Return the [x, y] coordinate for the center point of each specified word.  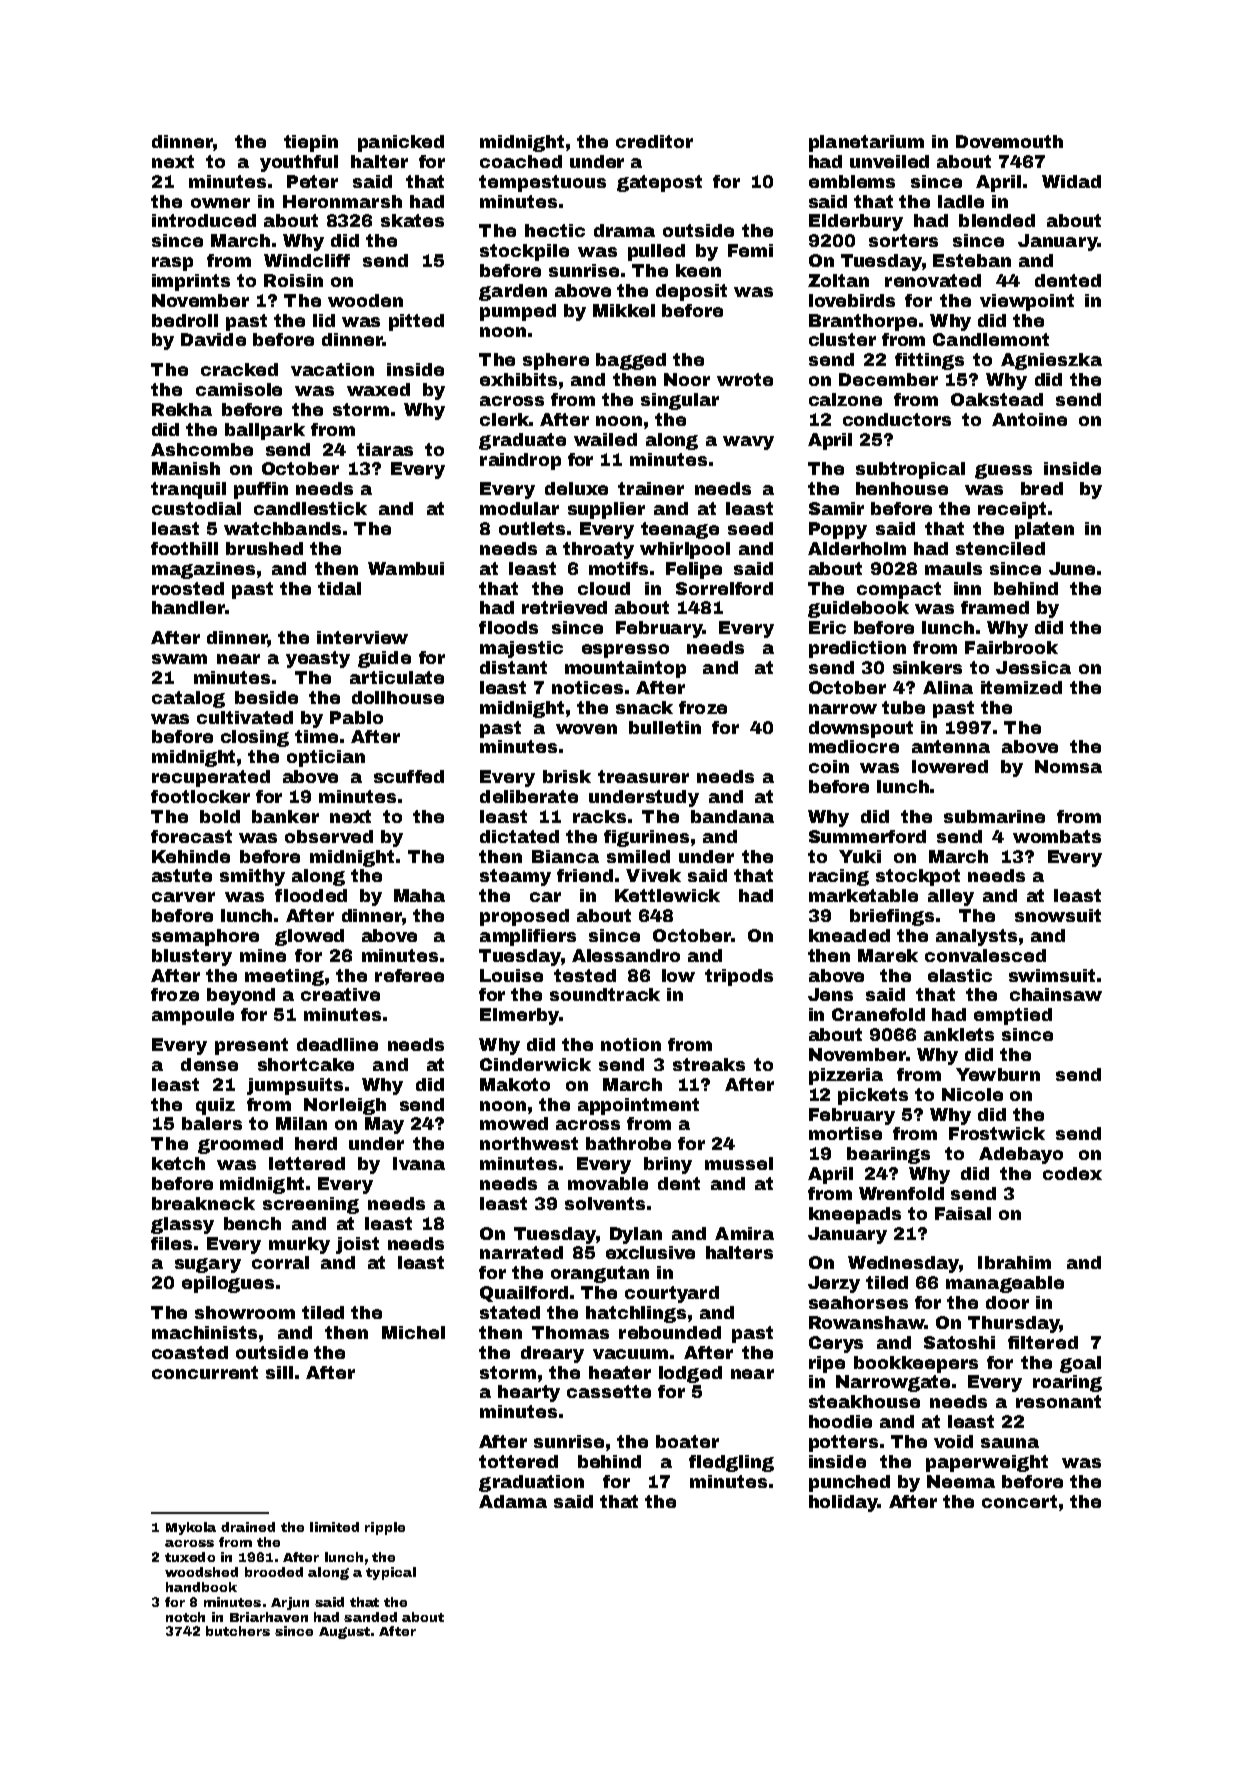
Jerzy [834, 1284]
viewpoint [1027, 302]
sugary [208, 1265]
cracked [239, 369]
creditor [654, 141]
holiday [843, 1503]
